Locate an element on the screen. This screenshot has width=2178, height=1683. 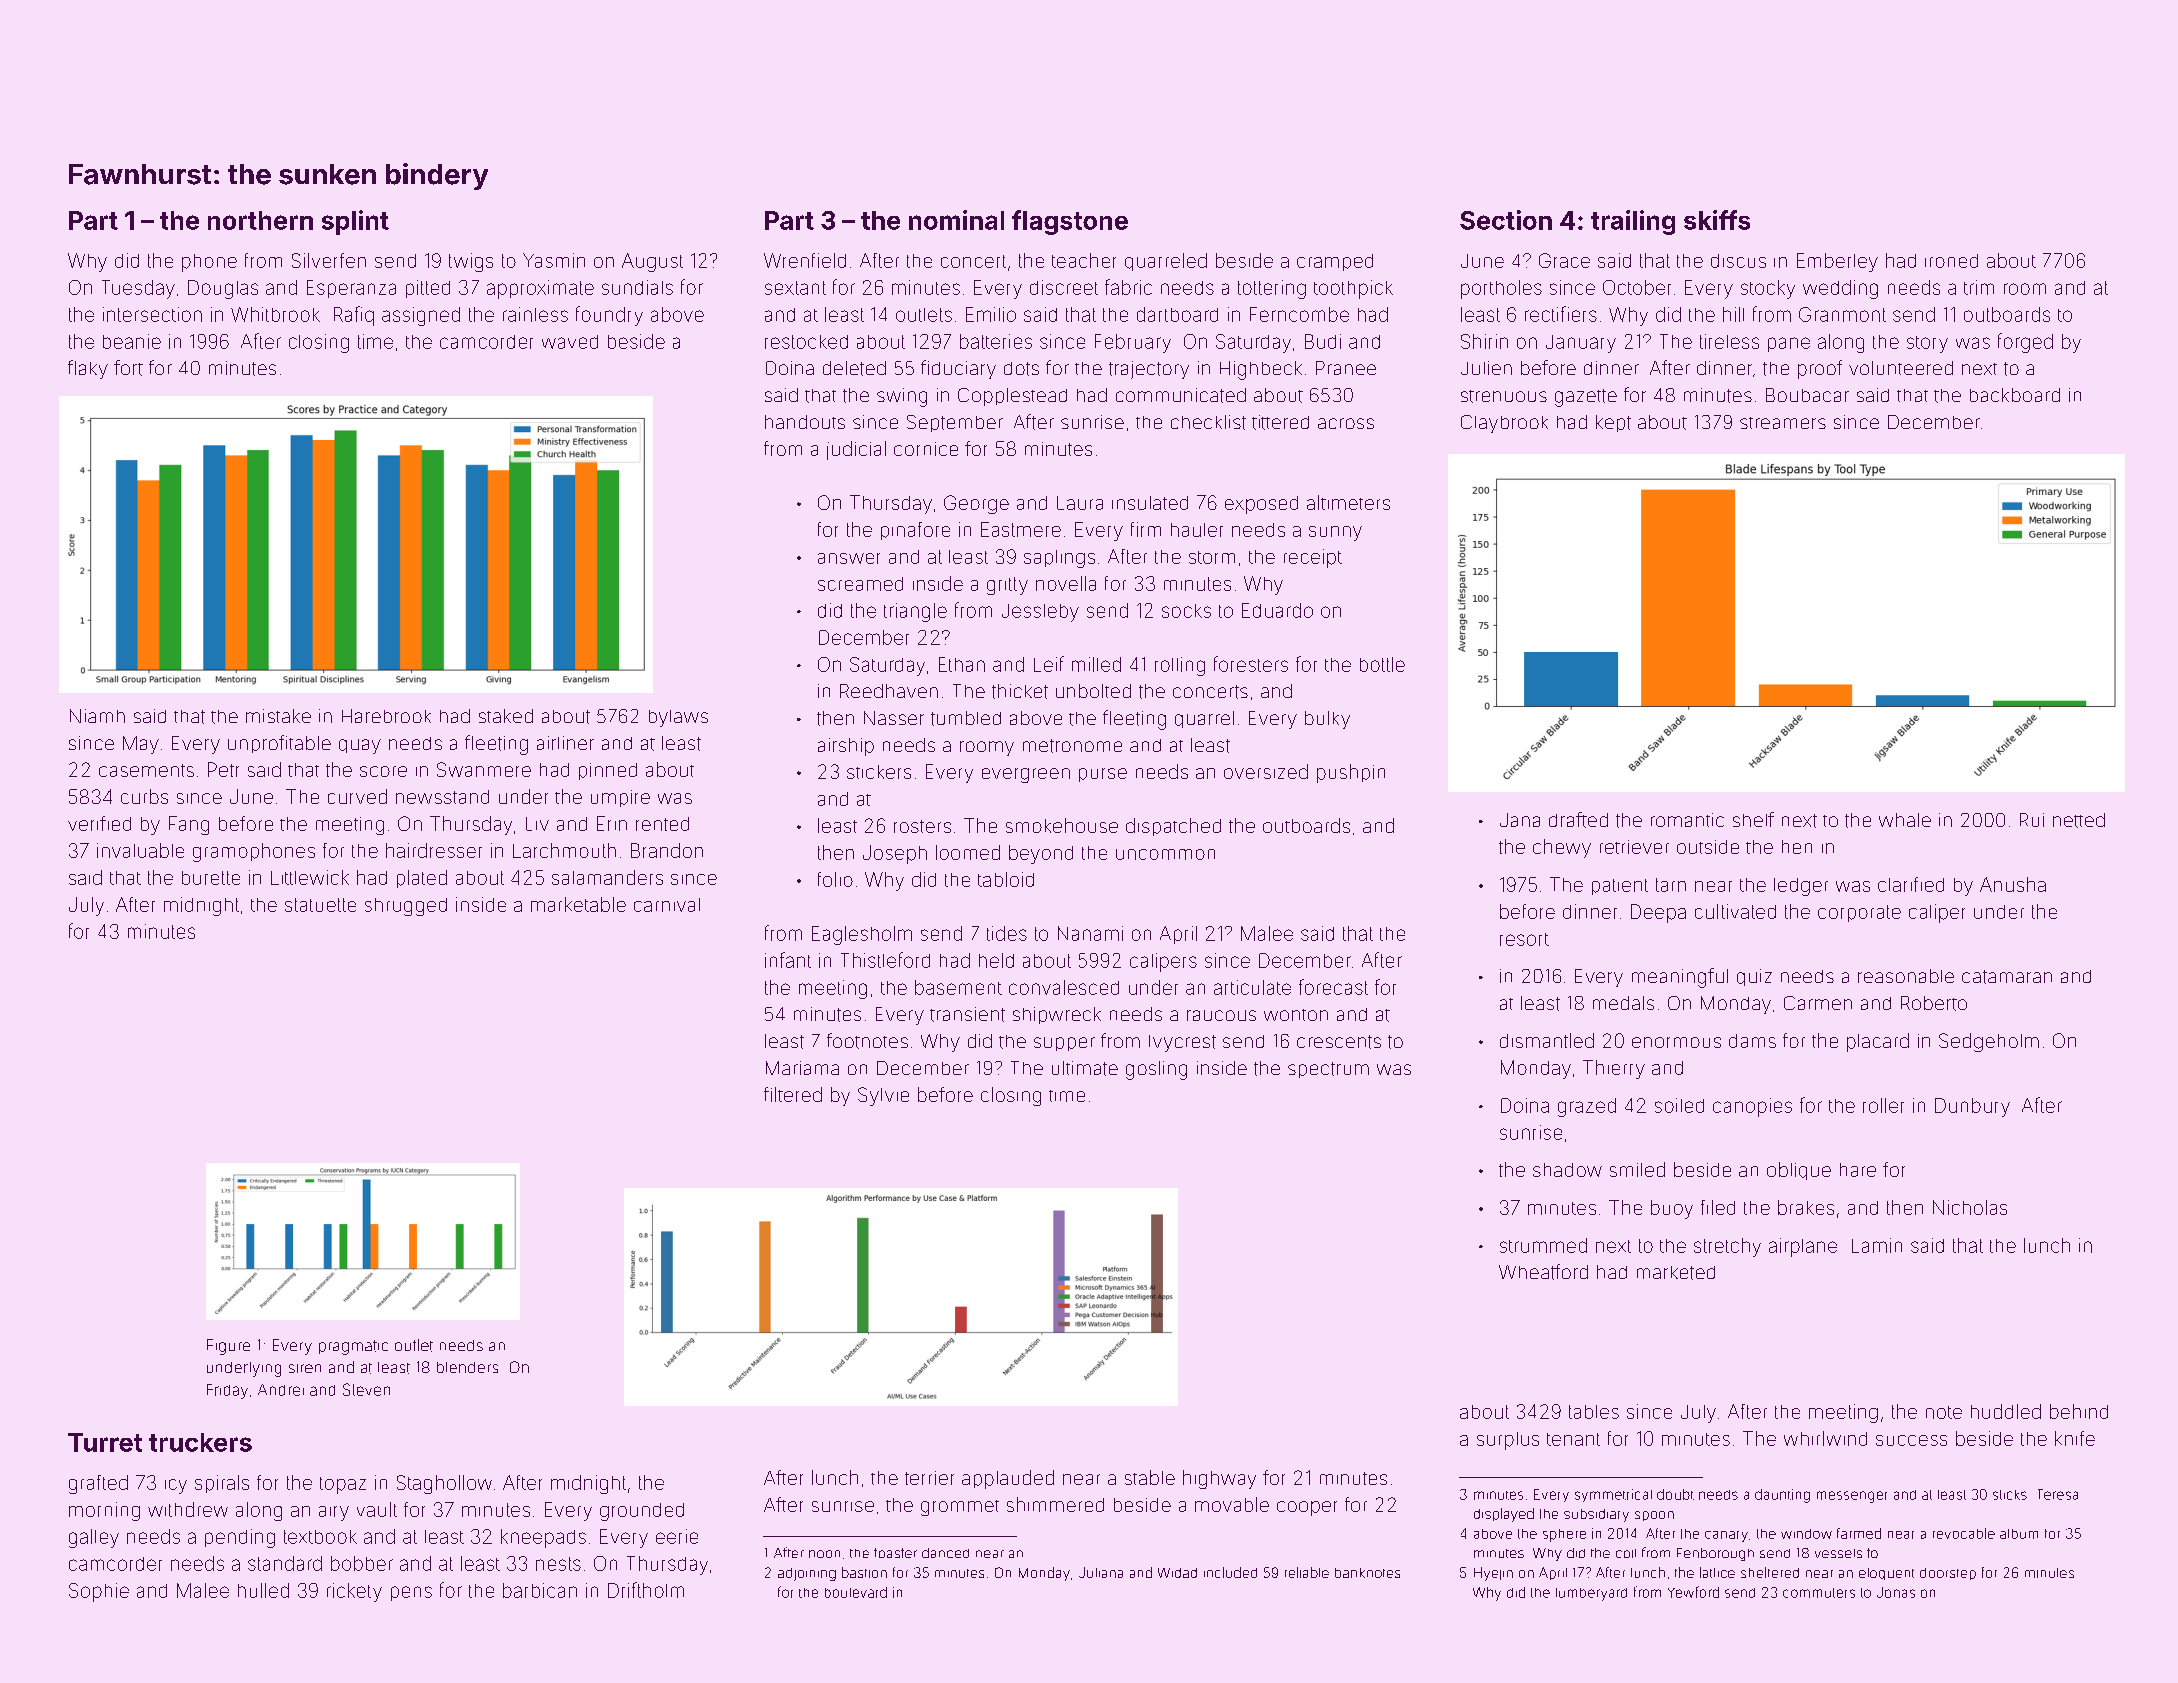
flaky is located at coordinates (88, 369).
